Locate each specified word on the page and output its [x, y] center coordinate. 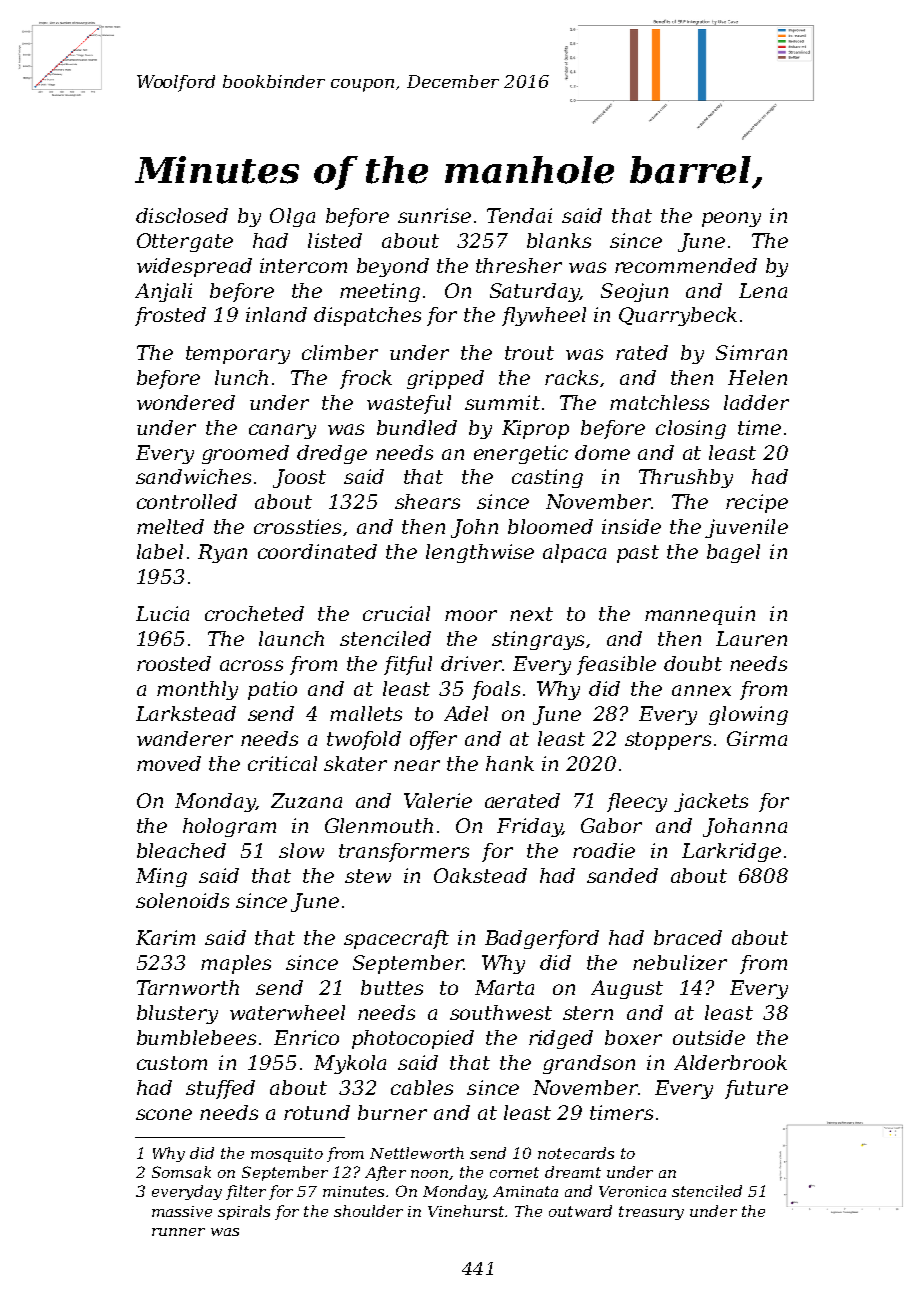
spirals [244, 1212]
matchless [659, 402]
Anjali [163, 292]
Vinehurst [466, 1211]
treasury [651, 1213]
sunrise [434, 215]
